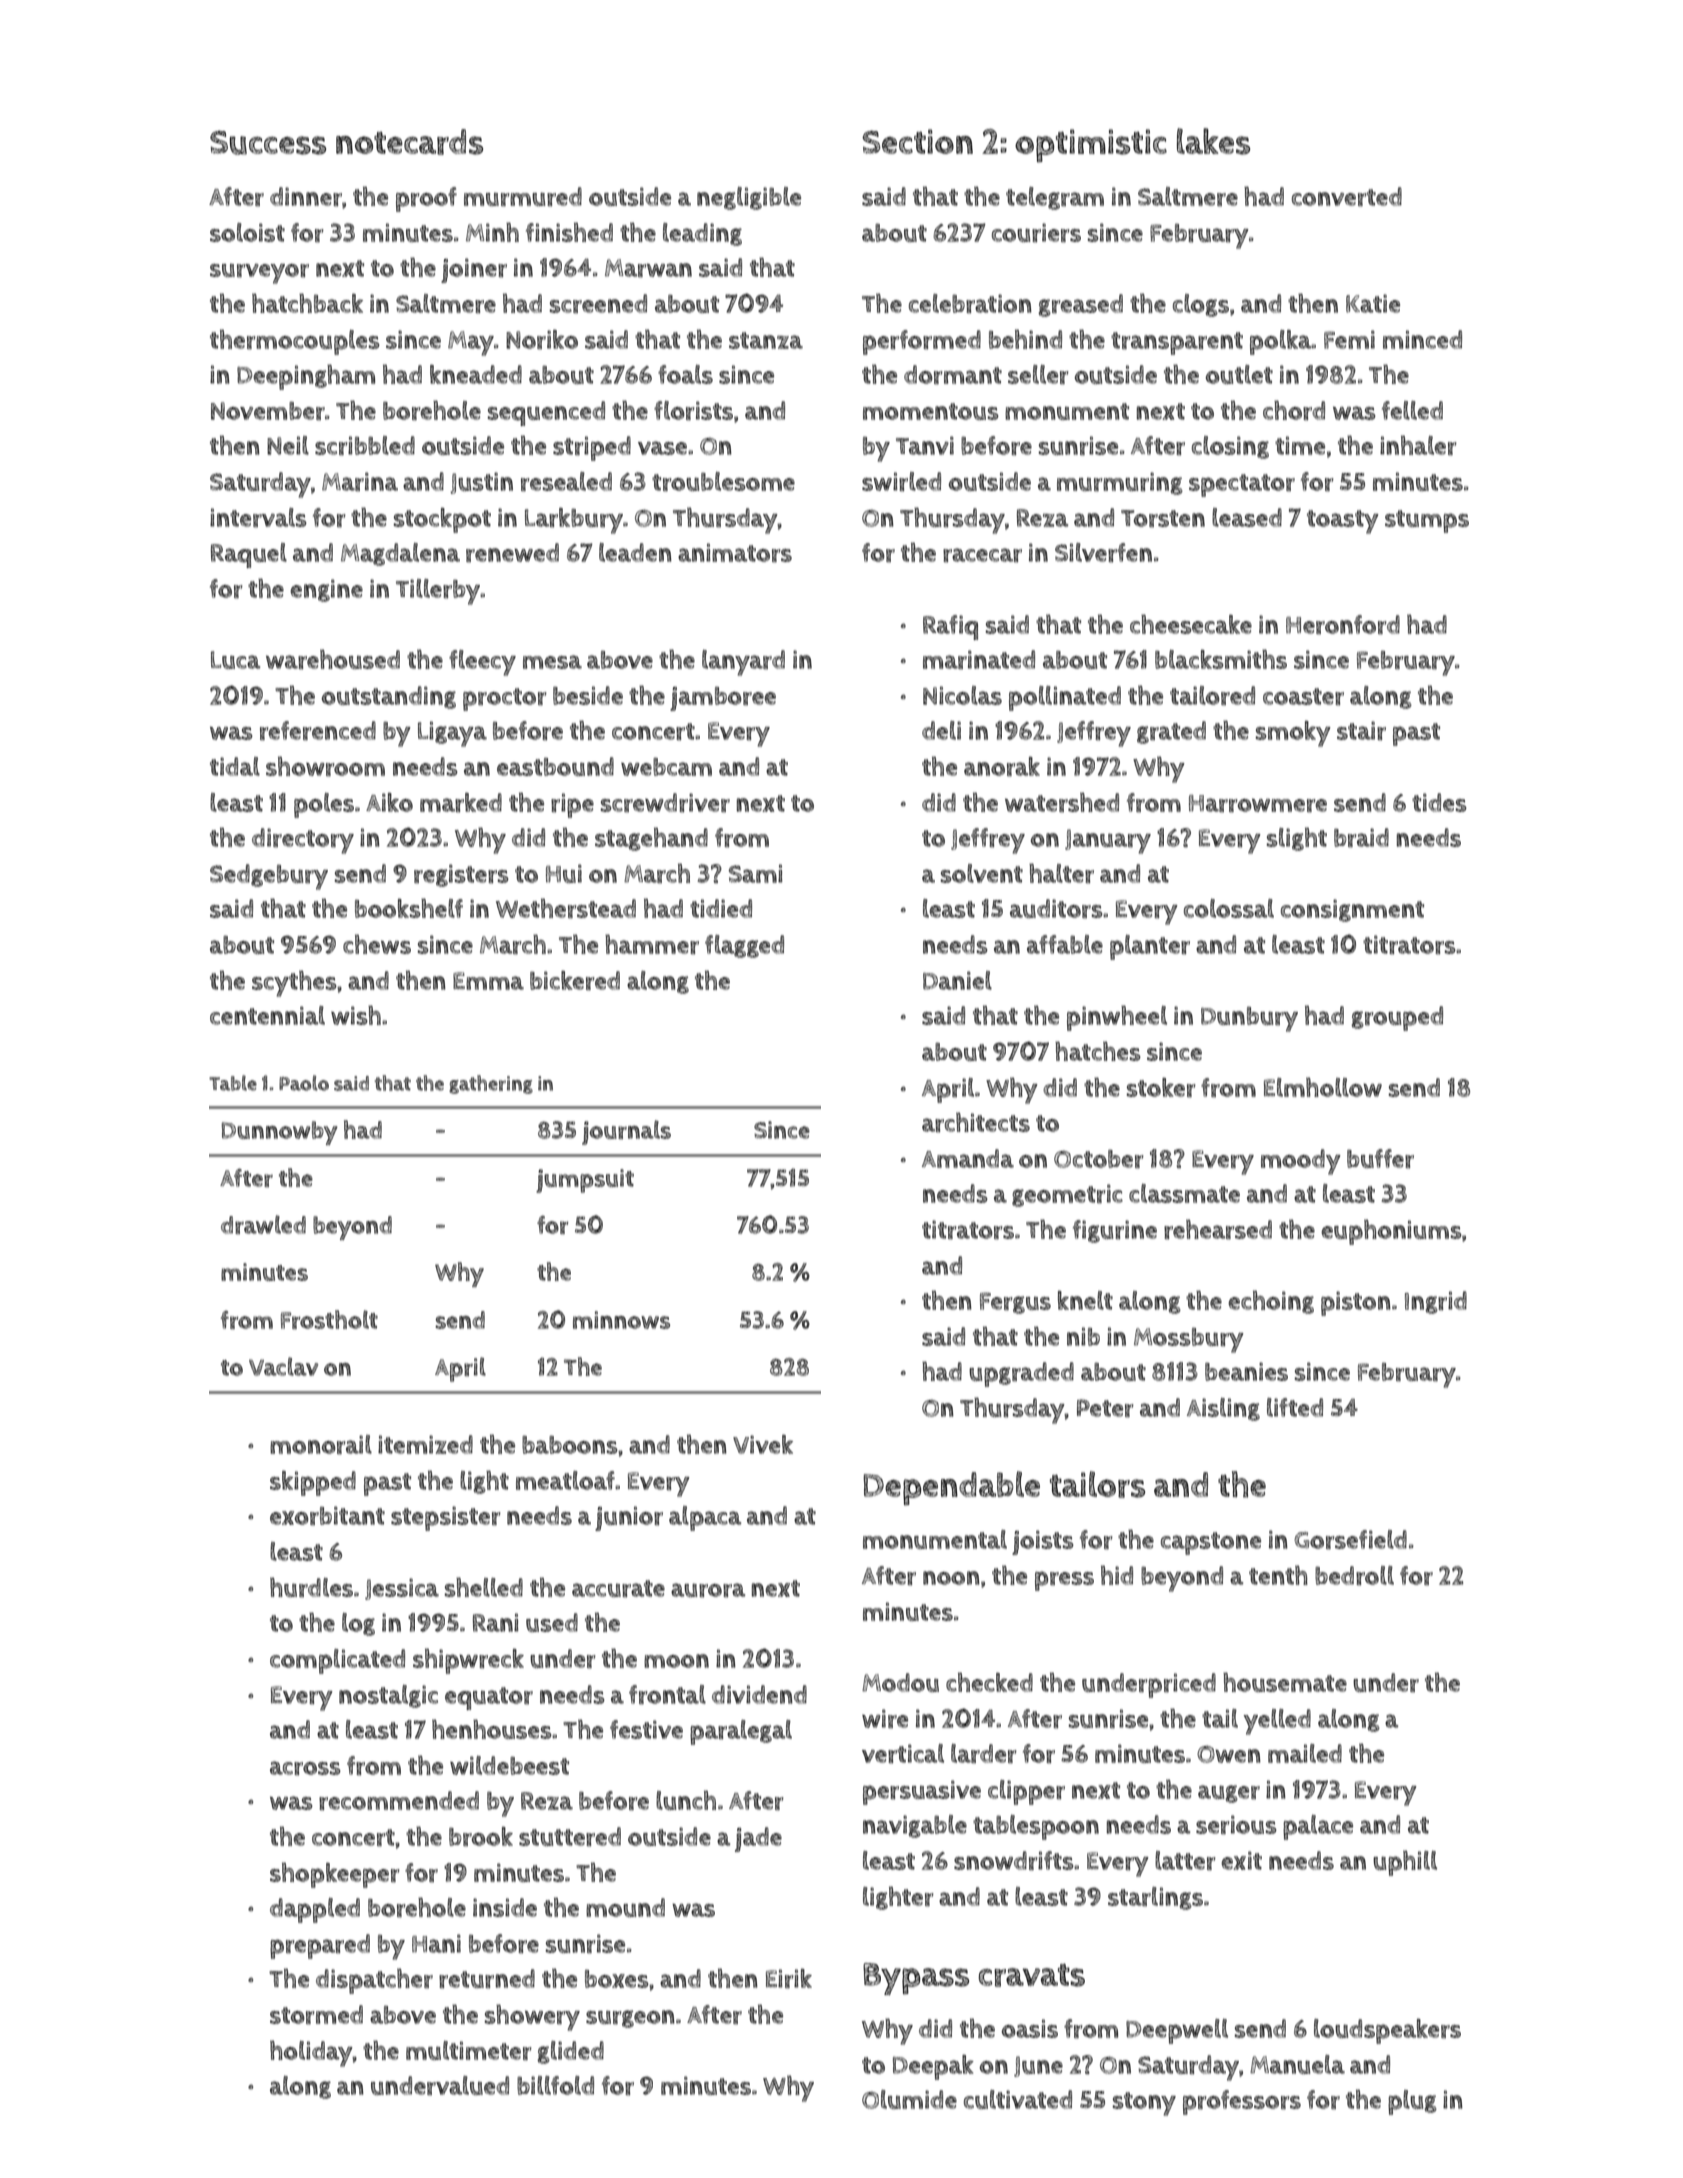 This page has height=2178, width=1683. Describe the element at coordinates (1380, 1159) in the page. I see `buffer` at that location.
